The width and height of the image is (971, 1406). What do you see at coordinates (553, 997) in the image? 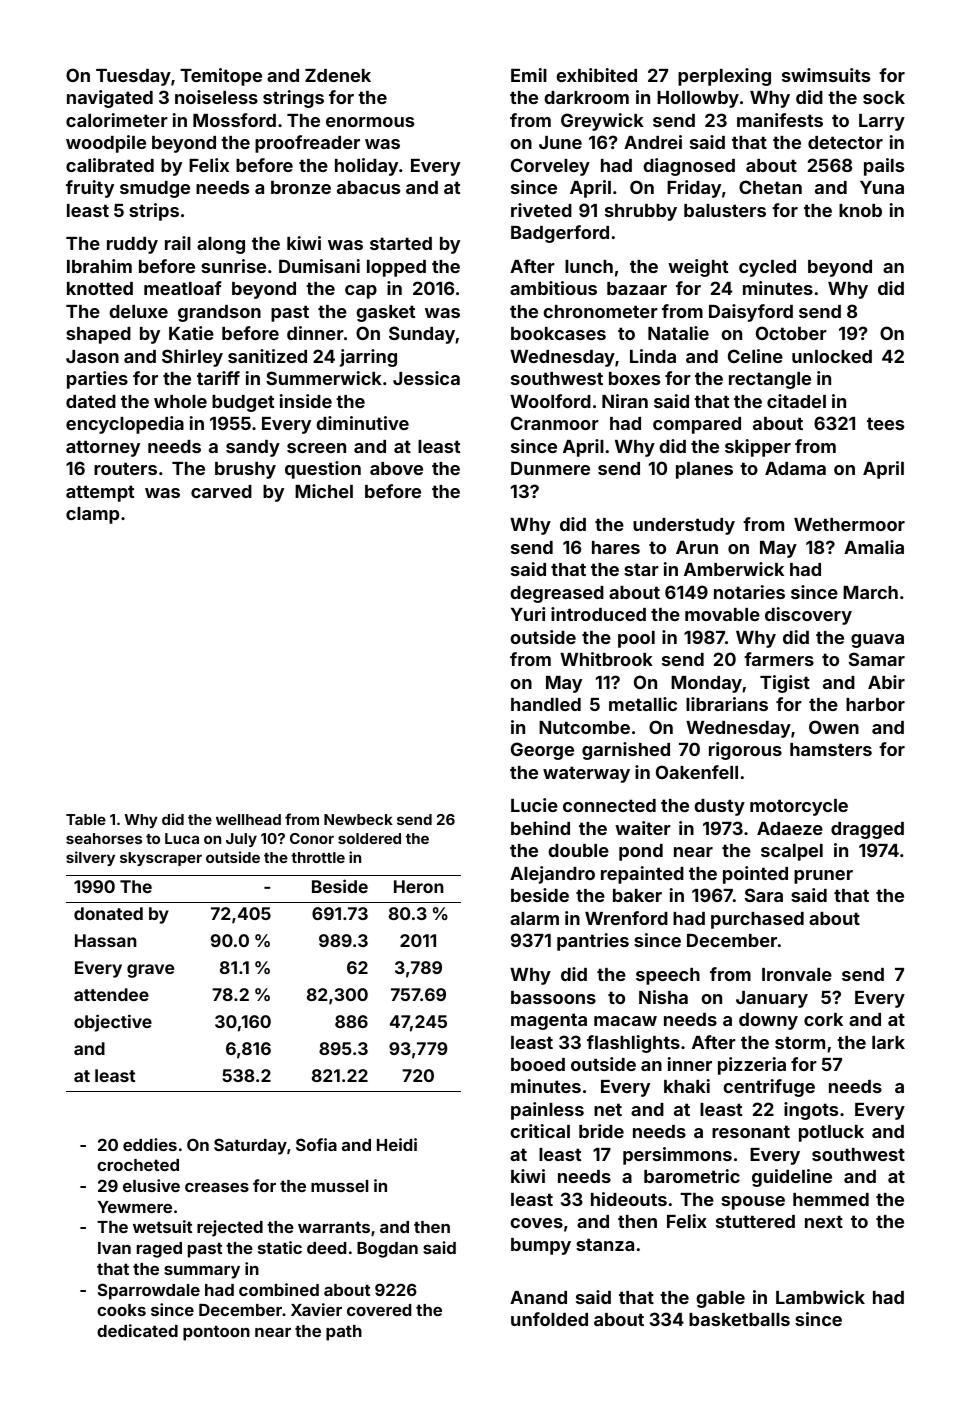
I see `bassoons` at bounding box center [553, 997].
